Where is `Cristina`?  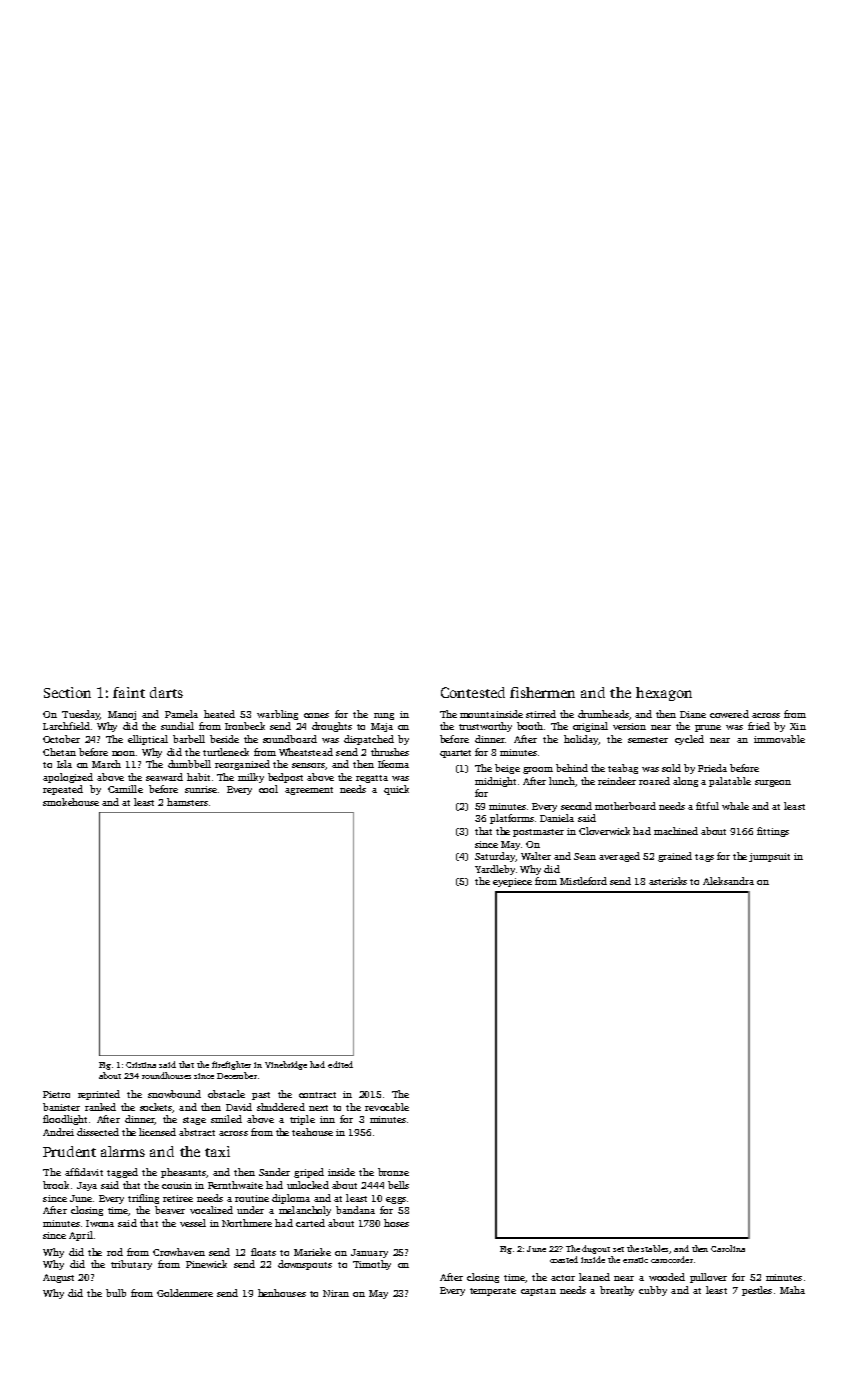 Cristina is located at coordinates (141, 1065).
